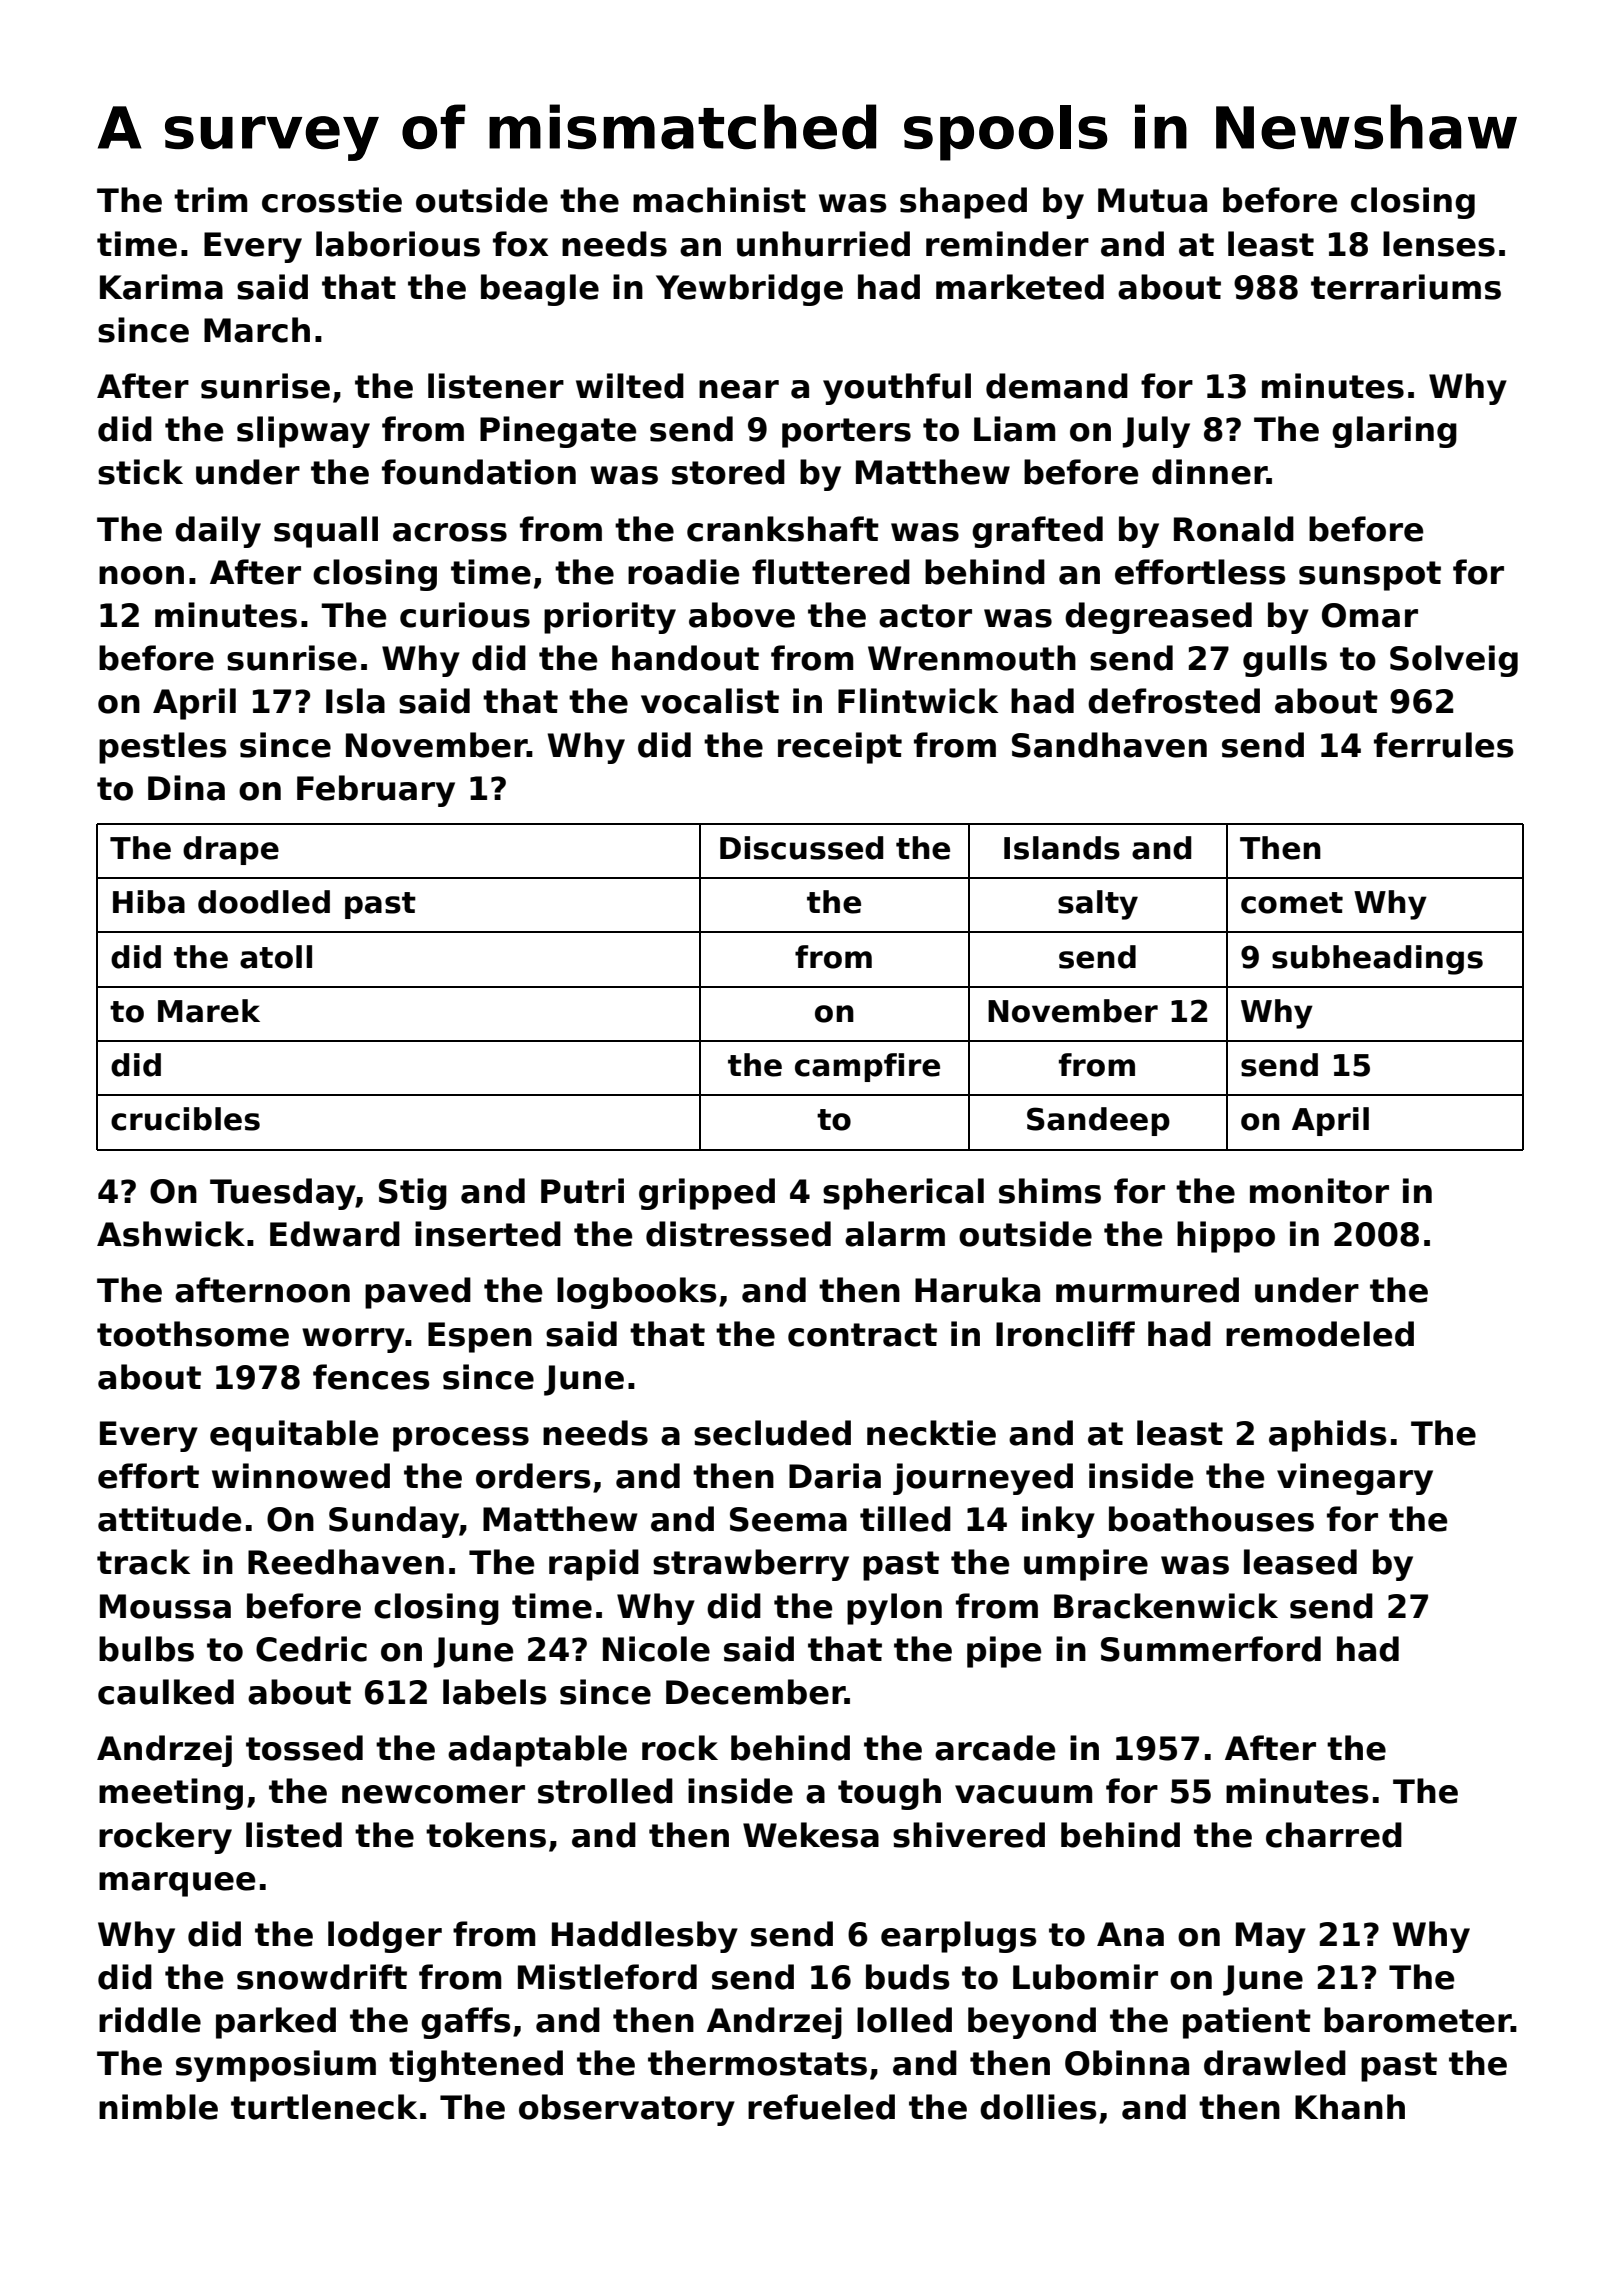 Image resolution: width=1620 pixels, height=2292 pixels. What do you see at coordinates (1130, 1934) in the document?
I see `Ana` at bounding box center [1130, 1934].
